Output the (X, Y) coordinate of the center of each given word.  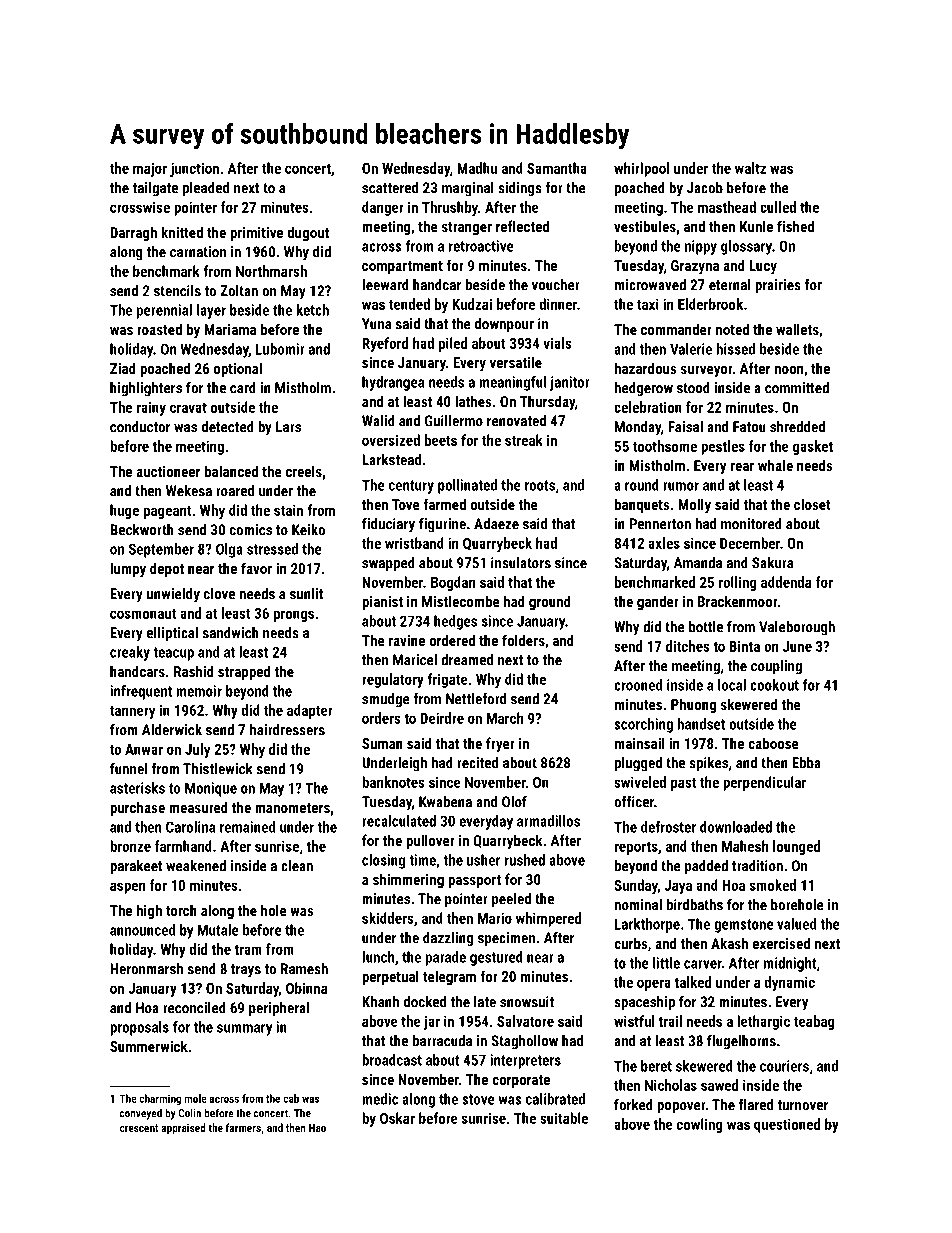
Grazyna (695, 267)
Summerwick (149, 1046)
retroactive (481, 246)
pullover (430, 841)
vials (557, 343)
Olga (229, 550)
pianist (382, 603)
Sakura (772, 563)
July (197, 750)
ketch (313, 310)
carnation (198, 252)
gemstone (744, 926)
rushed (525, 860)
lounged (796, 847)
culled (778, 207)
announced (142, 930)
